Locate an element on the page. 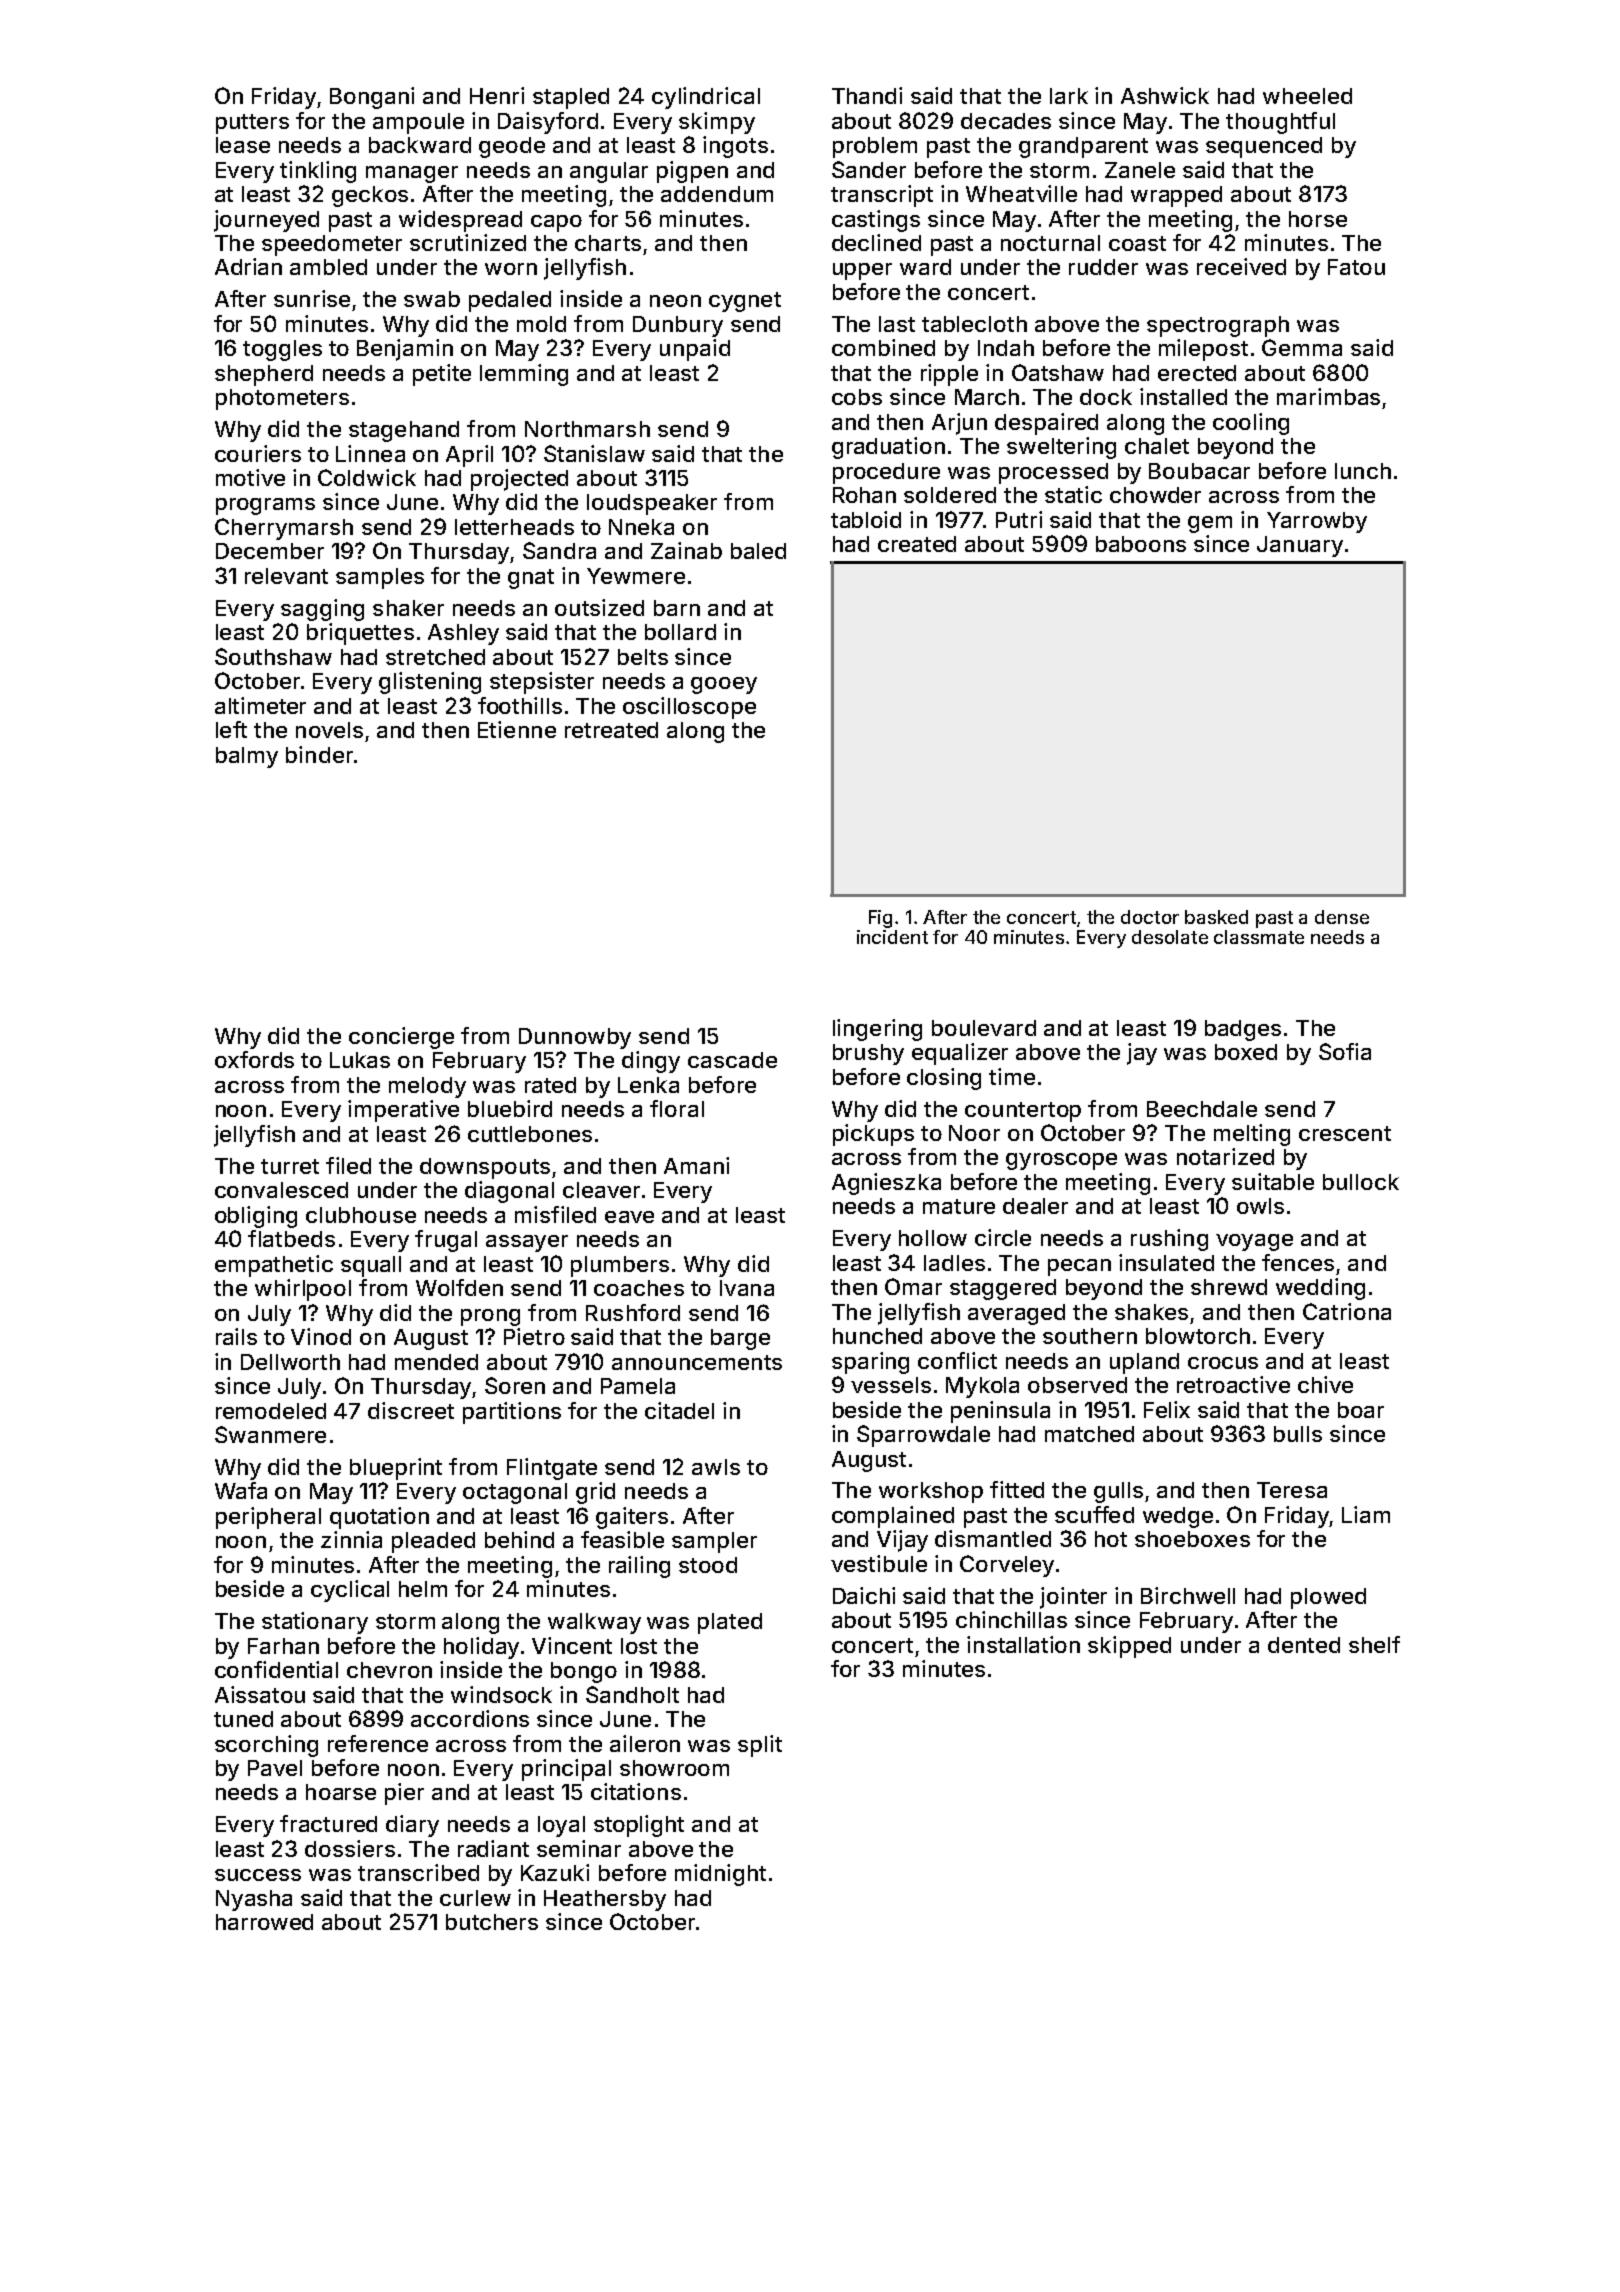 The width and height of the document is (1620, 2292). Fig is located at coordinates (880, 919).
